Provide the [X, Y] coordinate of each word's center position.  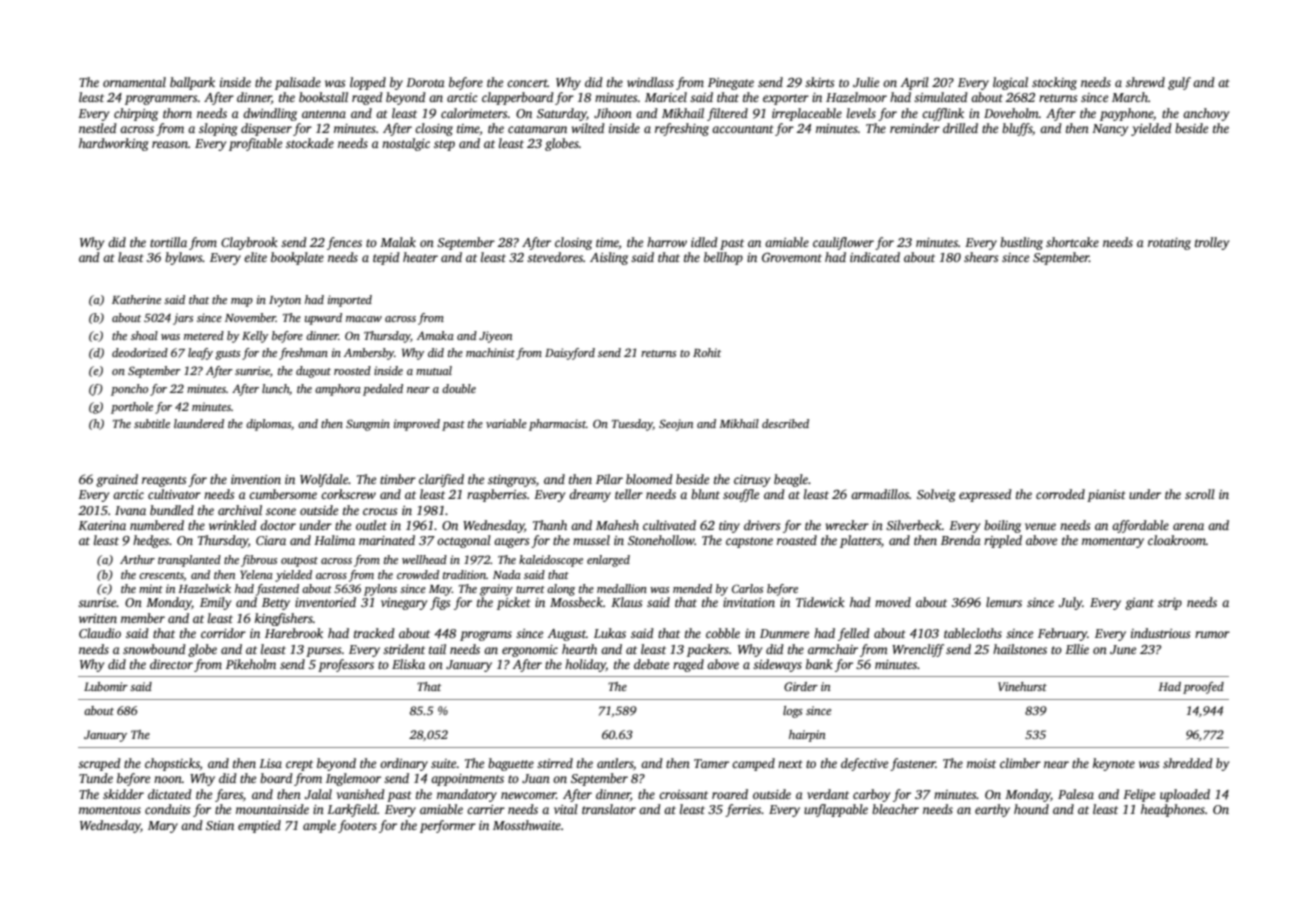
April [914, 83]
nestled [98, 128]
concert [527, 83]
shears [981, 257]
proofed [1203, 688]
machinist [490, 352]
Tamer [711, 763]
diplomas [268, 425]
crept [299, 765]
